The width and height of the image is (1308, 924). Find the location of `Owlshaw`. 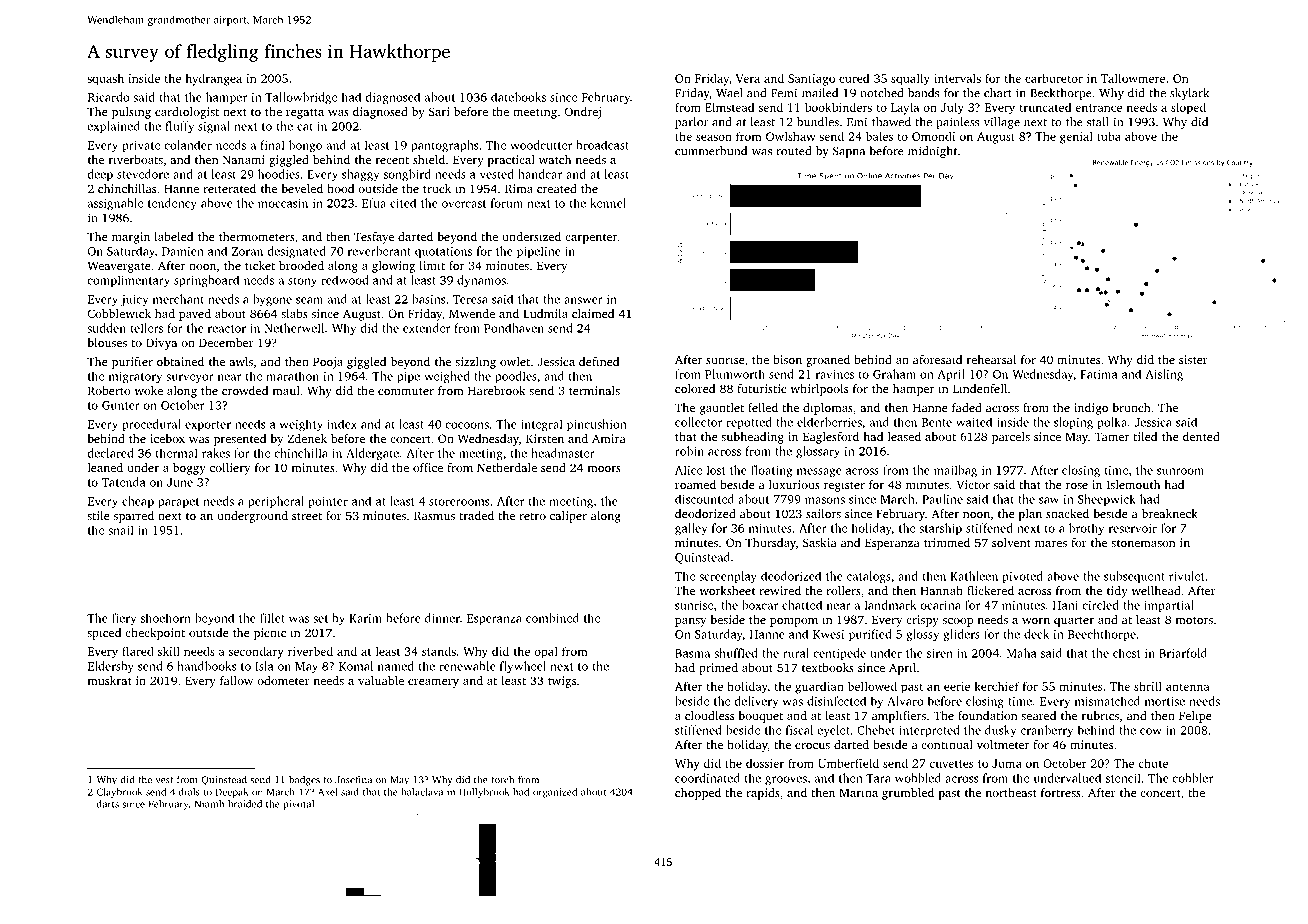

Owlshaw is located at coordinates (790, 136).
